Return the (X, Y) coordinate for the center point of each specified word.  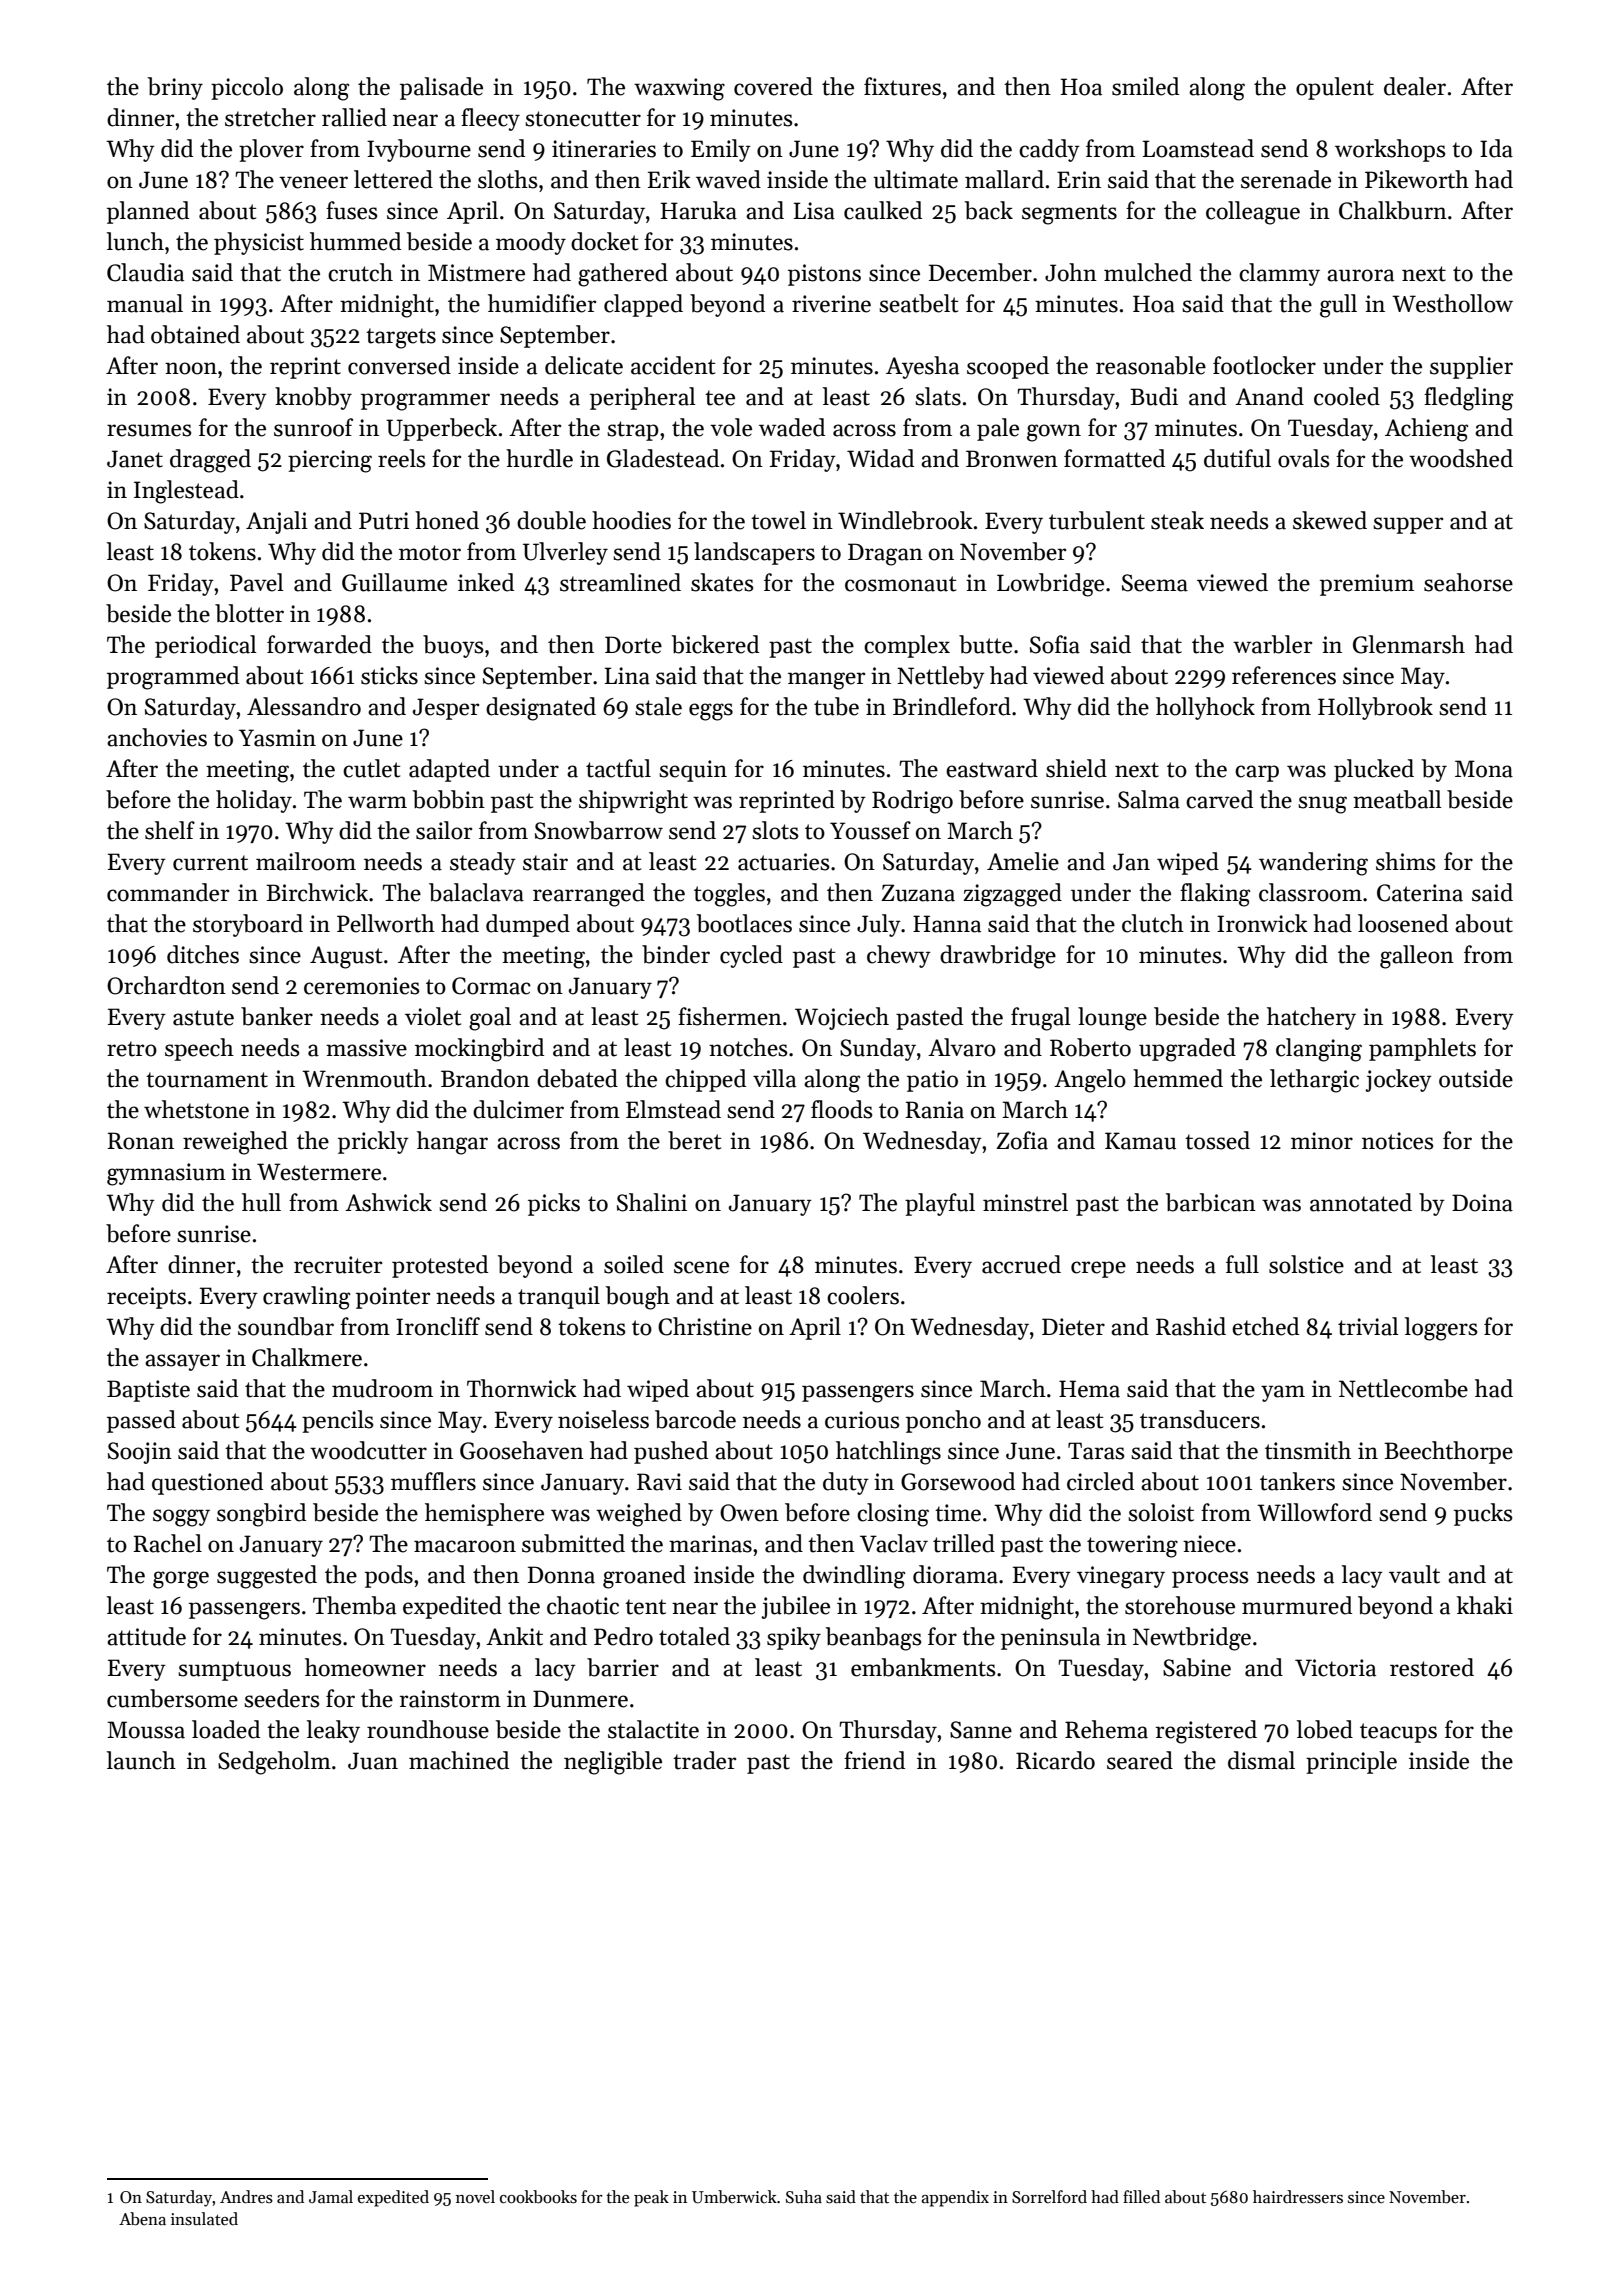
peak (651, 2198)
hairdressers (1298, 2197)
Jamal (331, 2197)
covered (773, 86)
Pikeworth (1417, 179)
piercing (330, 461)
